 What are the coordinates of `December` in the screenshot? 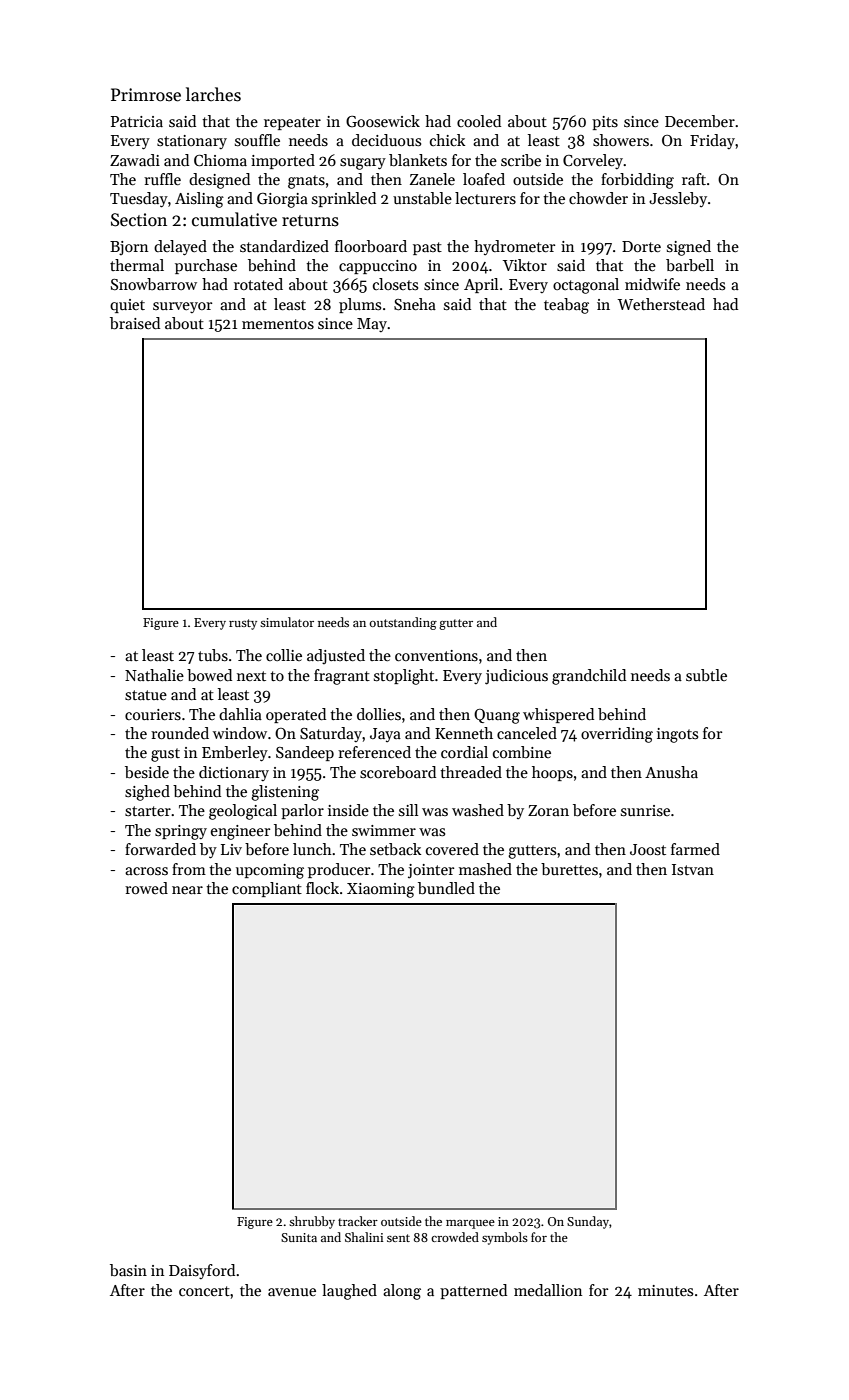 It's located at (700, 121).
